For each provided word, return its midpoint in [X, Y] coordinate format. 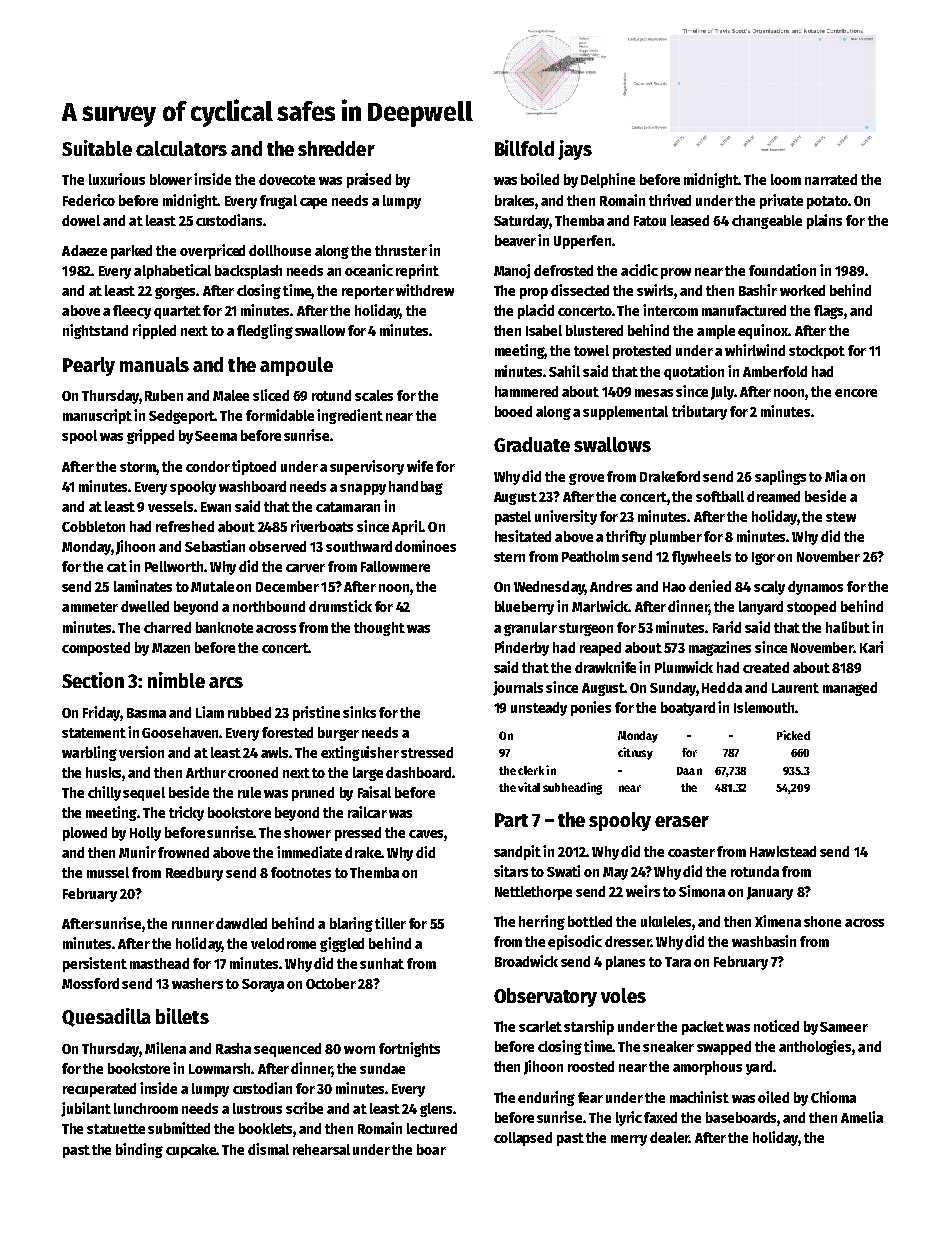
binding [139, 1150]
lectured [432, 1128]
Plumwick [684, 667]
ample [716, 332]
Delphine [608, 180]
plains [824, 221]
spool [79, 437]
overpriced [212, 251]
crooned [253, 772]
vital [529, 787]
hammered [526, 391]
